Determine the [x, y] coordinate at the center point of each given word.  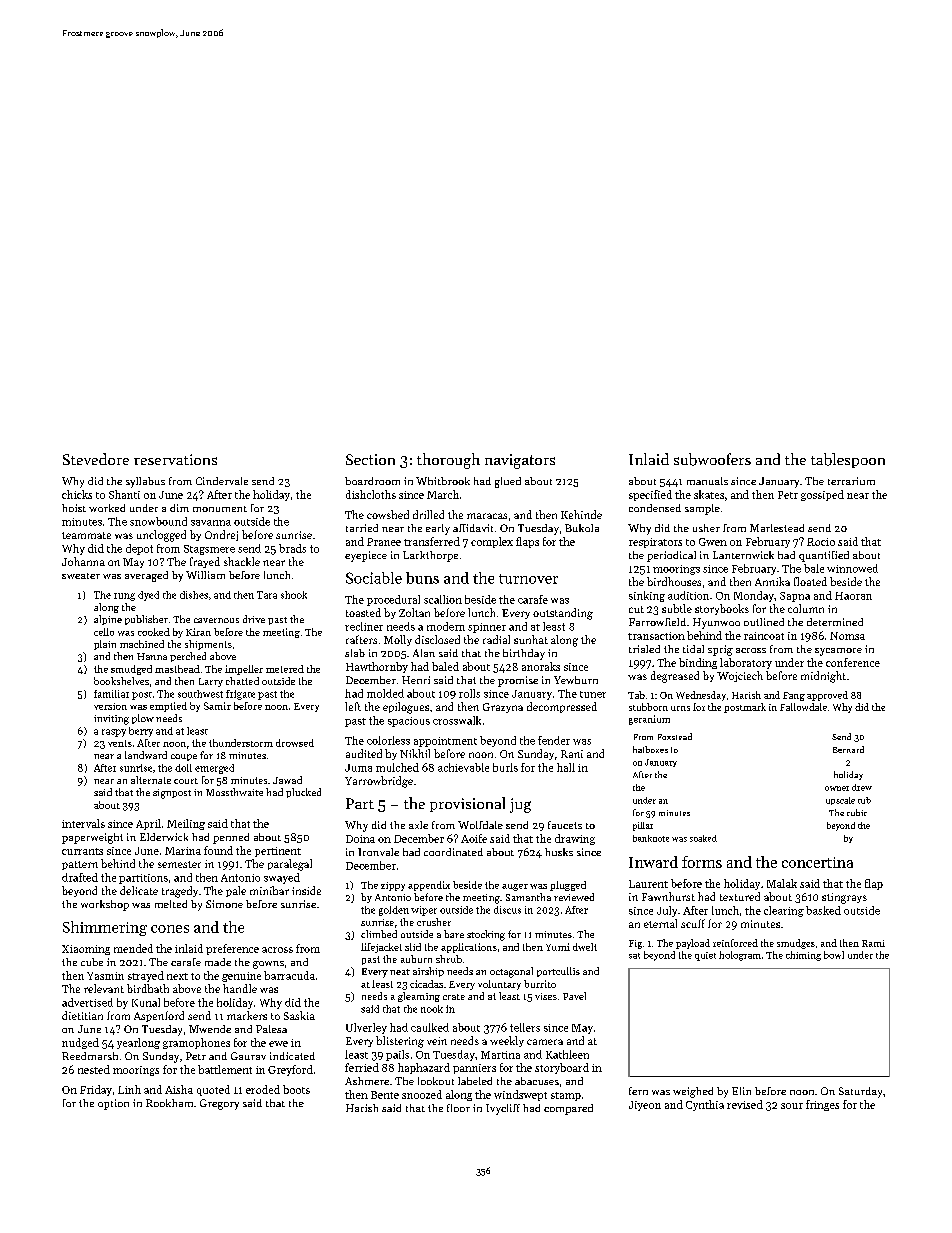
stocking [486, 935]
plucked [303, 793]
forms [702, 862]
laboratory [746, 663]
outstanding [563, 614]
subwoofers [712, 459]
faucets [565, 825]
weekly [507, 1041]
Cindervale [222, 481]
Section [370, 459]
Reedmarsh [90, 1056]
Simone [224, 904]
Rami [873, 943]
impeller [244, 670]
